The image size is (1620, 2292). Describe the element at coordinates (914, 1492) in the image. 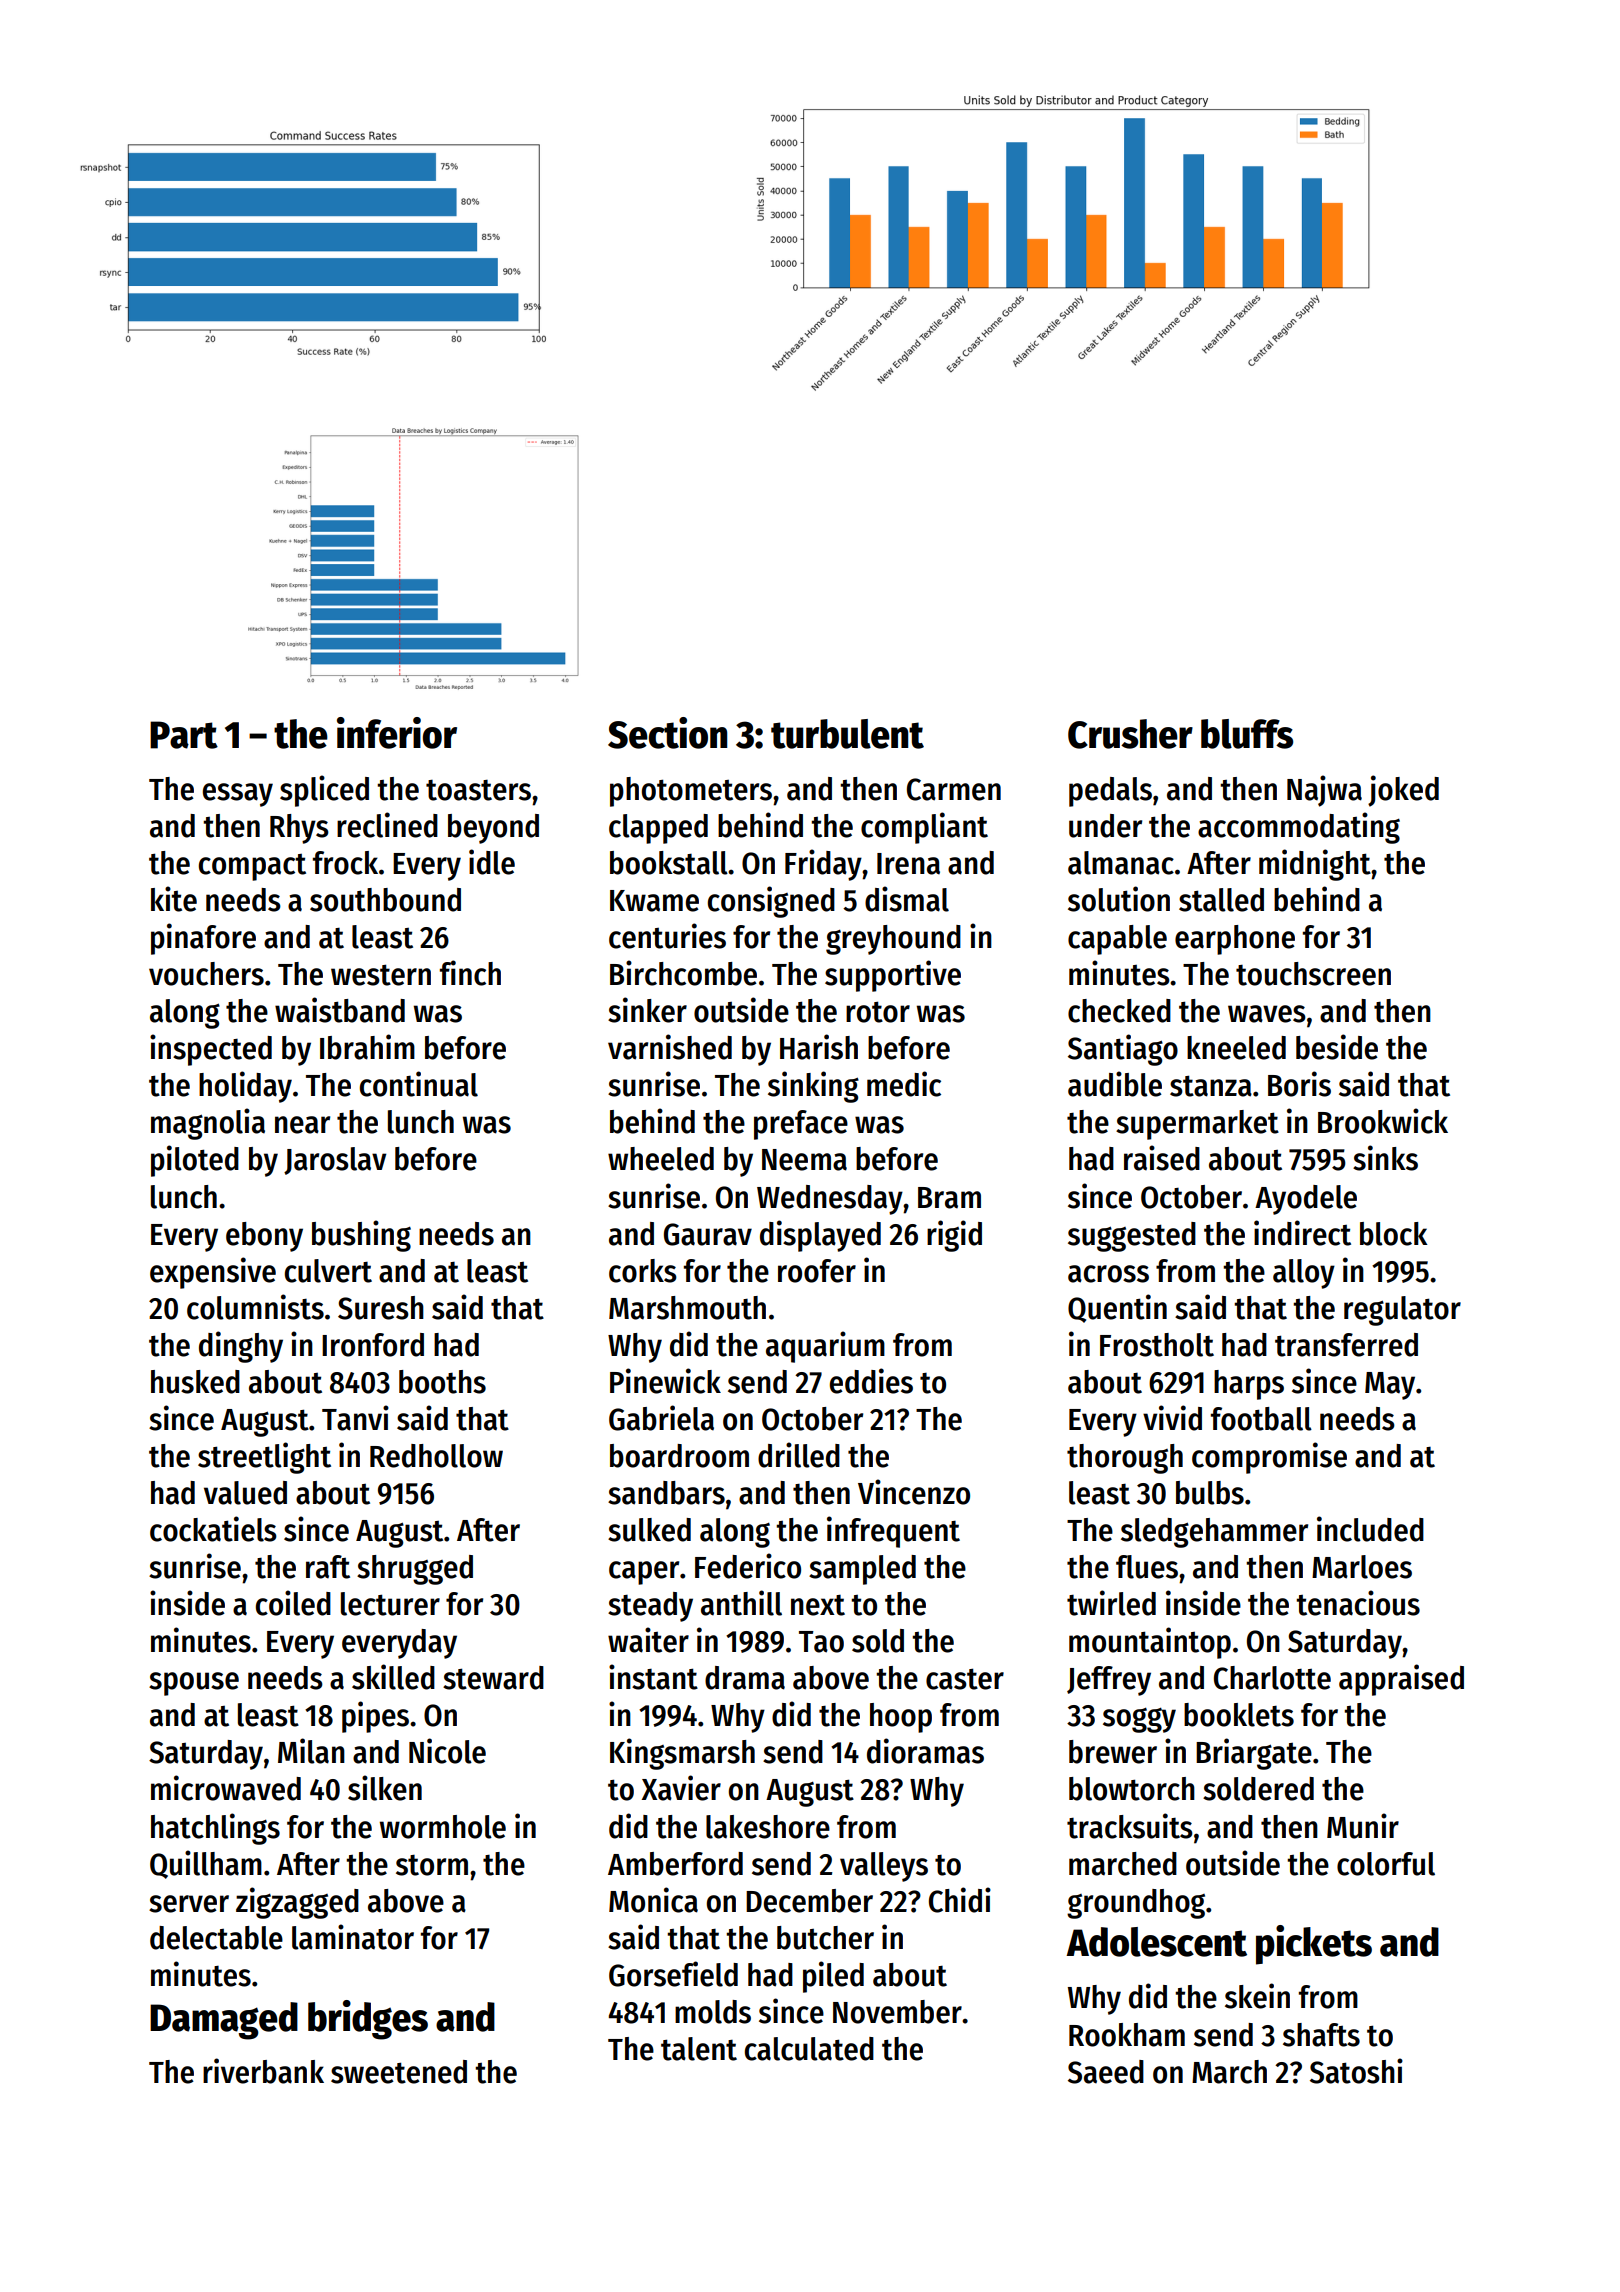

I see `Vincenzo` at that location.
